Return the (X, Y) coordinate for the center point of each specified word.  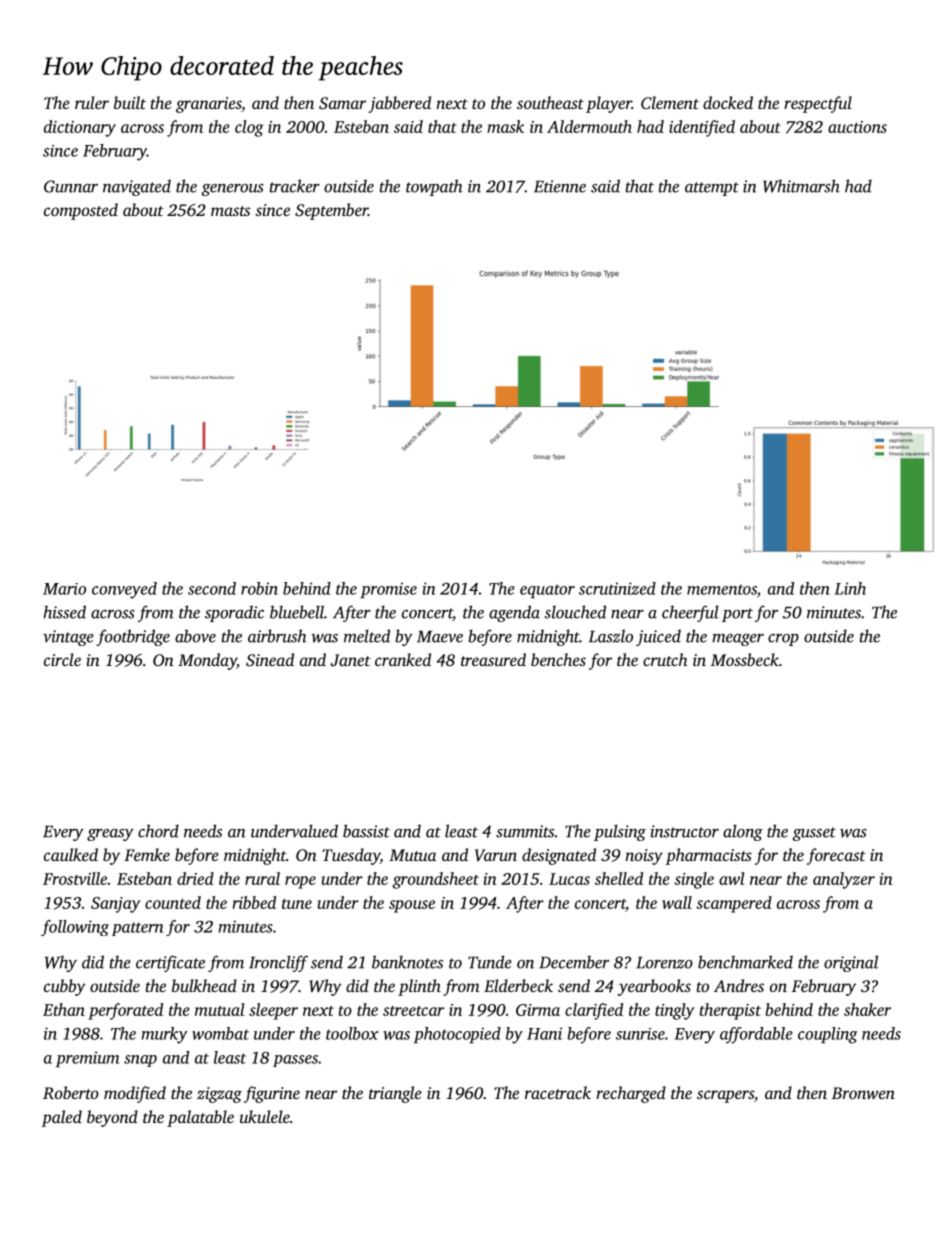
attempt (712, 189)
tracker (295, 186)
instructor (684, 831)
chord (158, 831)
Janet (351, 660)
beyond (112, 1118)
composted (81, 211)
